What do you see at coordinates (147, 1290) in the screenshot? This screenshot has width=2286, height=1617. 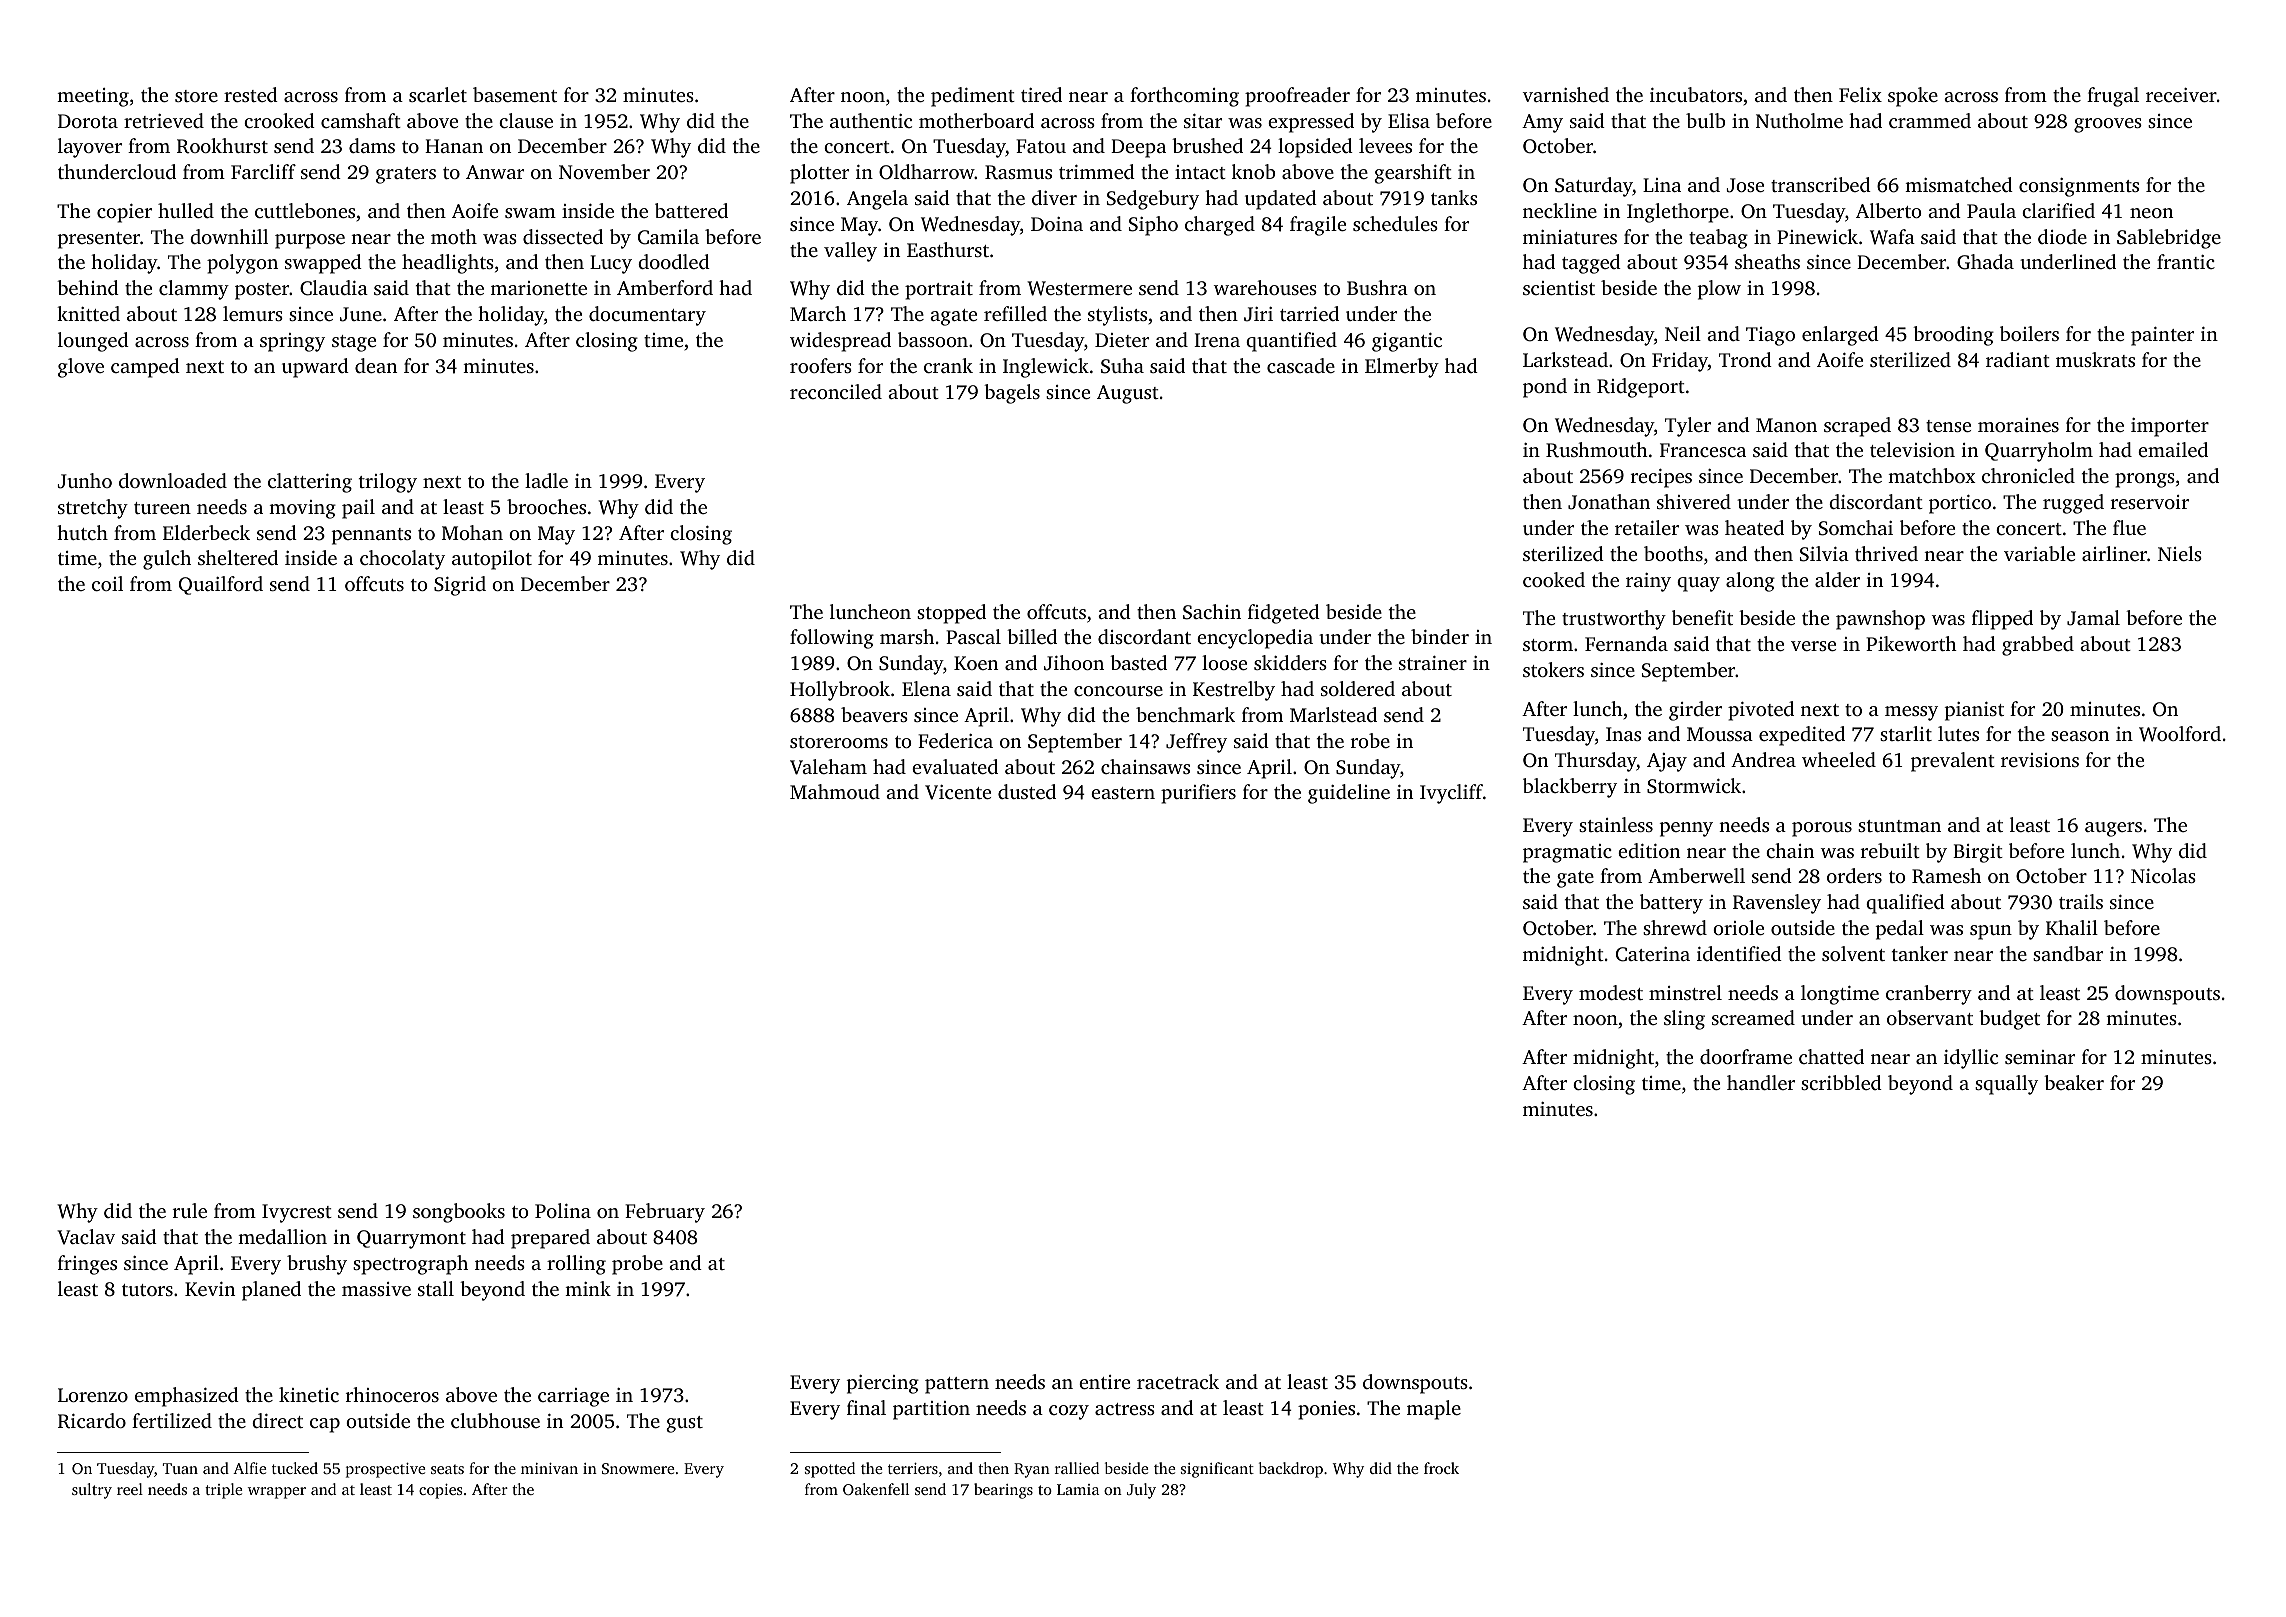 I see `tutors` at bounding box center [147, 1290].
